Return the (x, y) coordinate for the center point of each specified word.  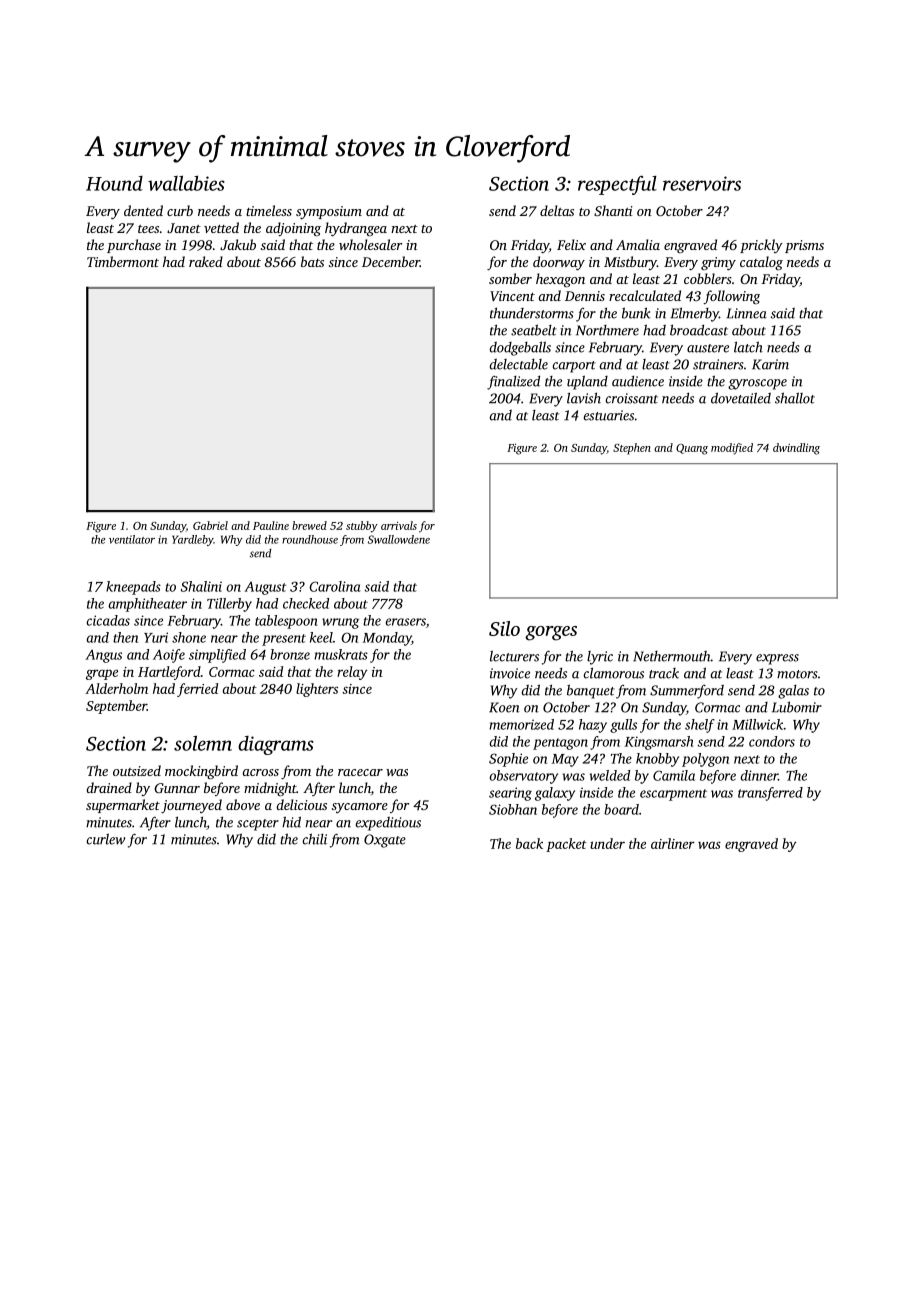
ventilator (132, 539)
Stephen (632, 449)
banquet (591, 691)
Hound (114, 183)
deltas (557, 210)
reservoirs (702, 183)
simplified (217, 656)
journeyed (191, 806)
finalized (513, 383)
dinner (759, 775)
